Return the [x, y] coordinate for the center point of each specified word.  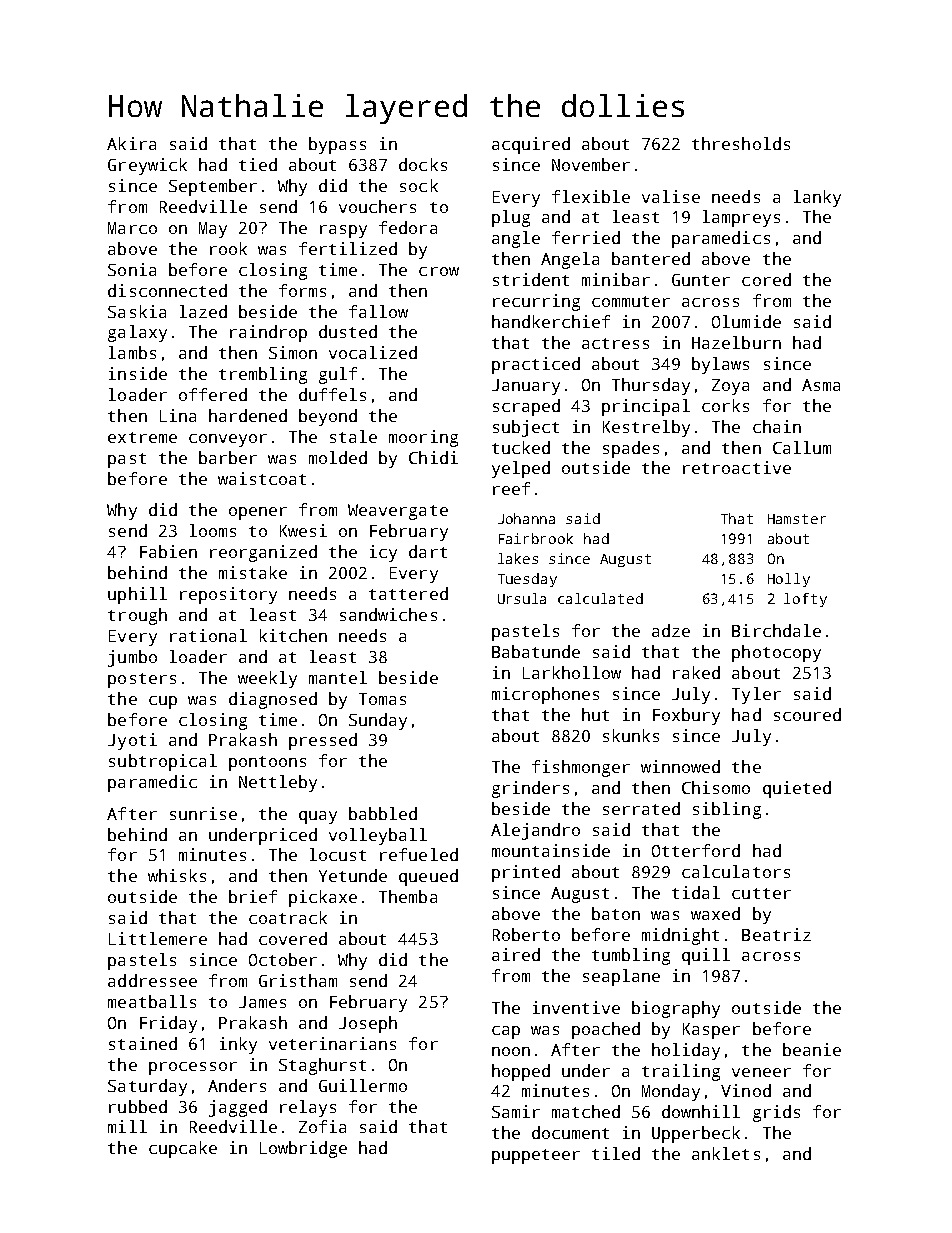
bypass [337, 145]
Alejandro [535, 831]
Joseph [368, 1024]
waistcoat [262, 478]
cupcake [183, 1149]
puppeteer [536, 1156]
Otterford [696, 850]
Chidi [433, 457]
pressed [323, 741]
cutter [761, 893]
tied [258, 164]
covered [293, 938]
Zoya [730, 387]
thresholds [741, 143]
